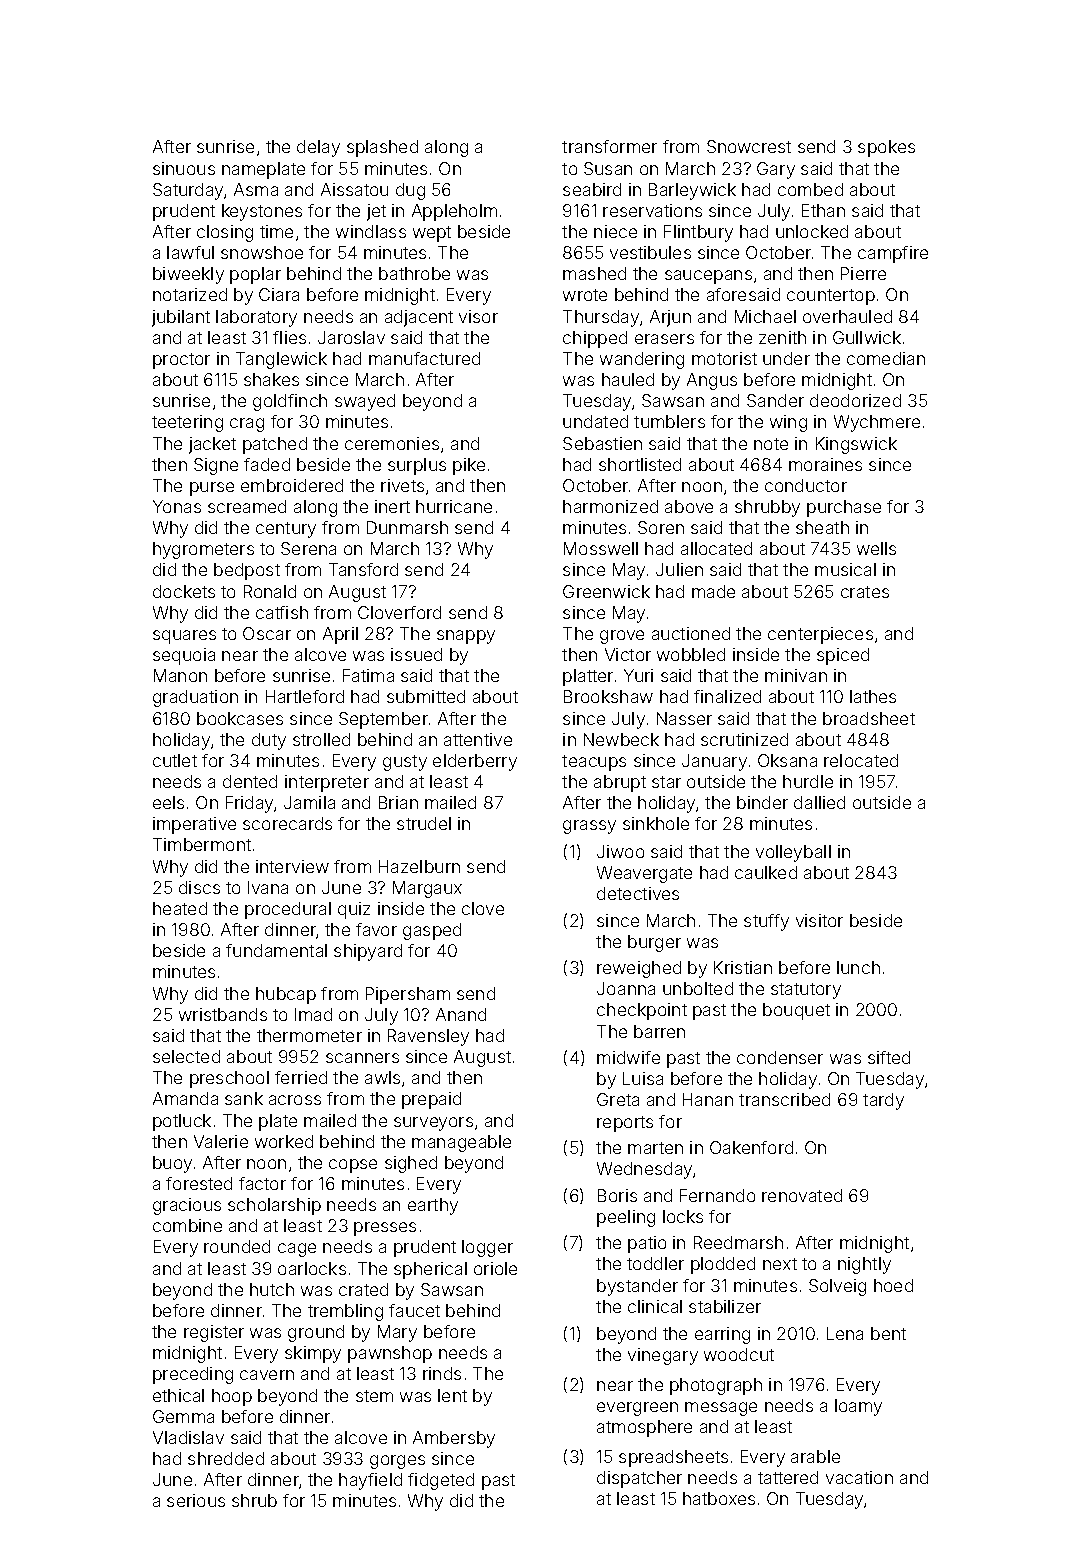 The height and width of the image is (1568, 1083). I want to click on sifted, so click(889, 1057).
